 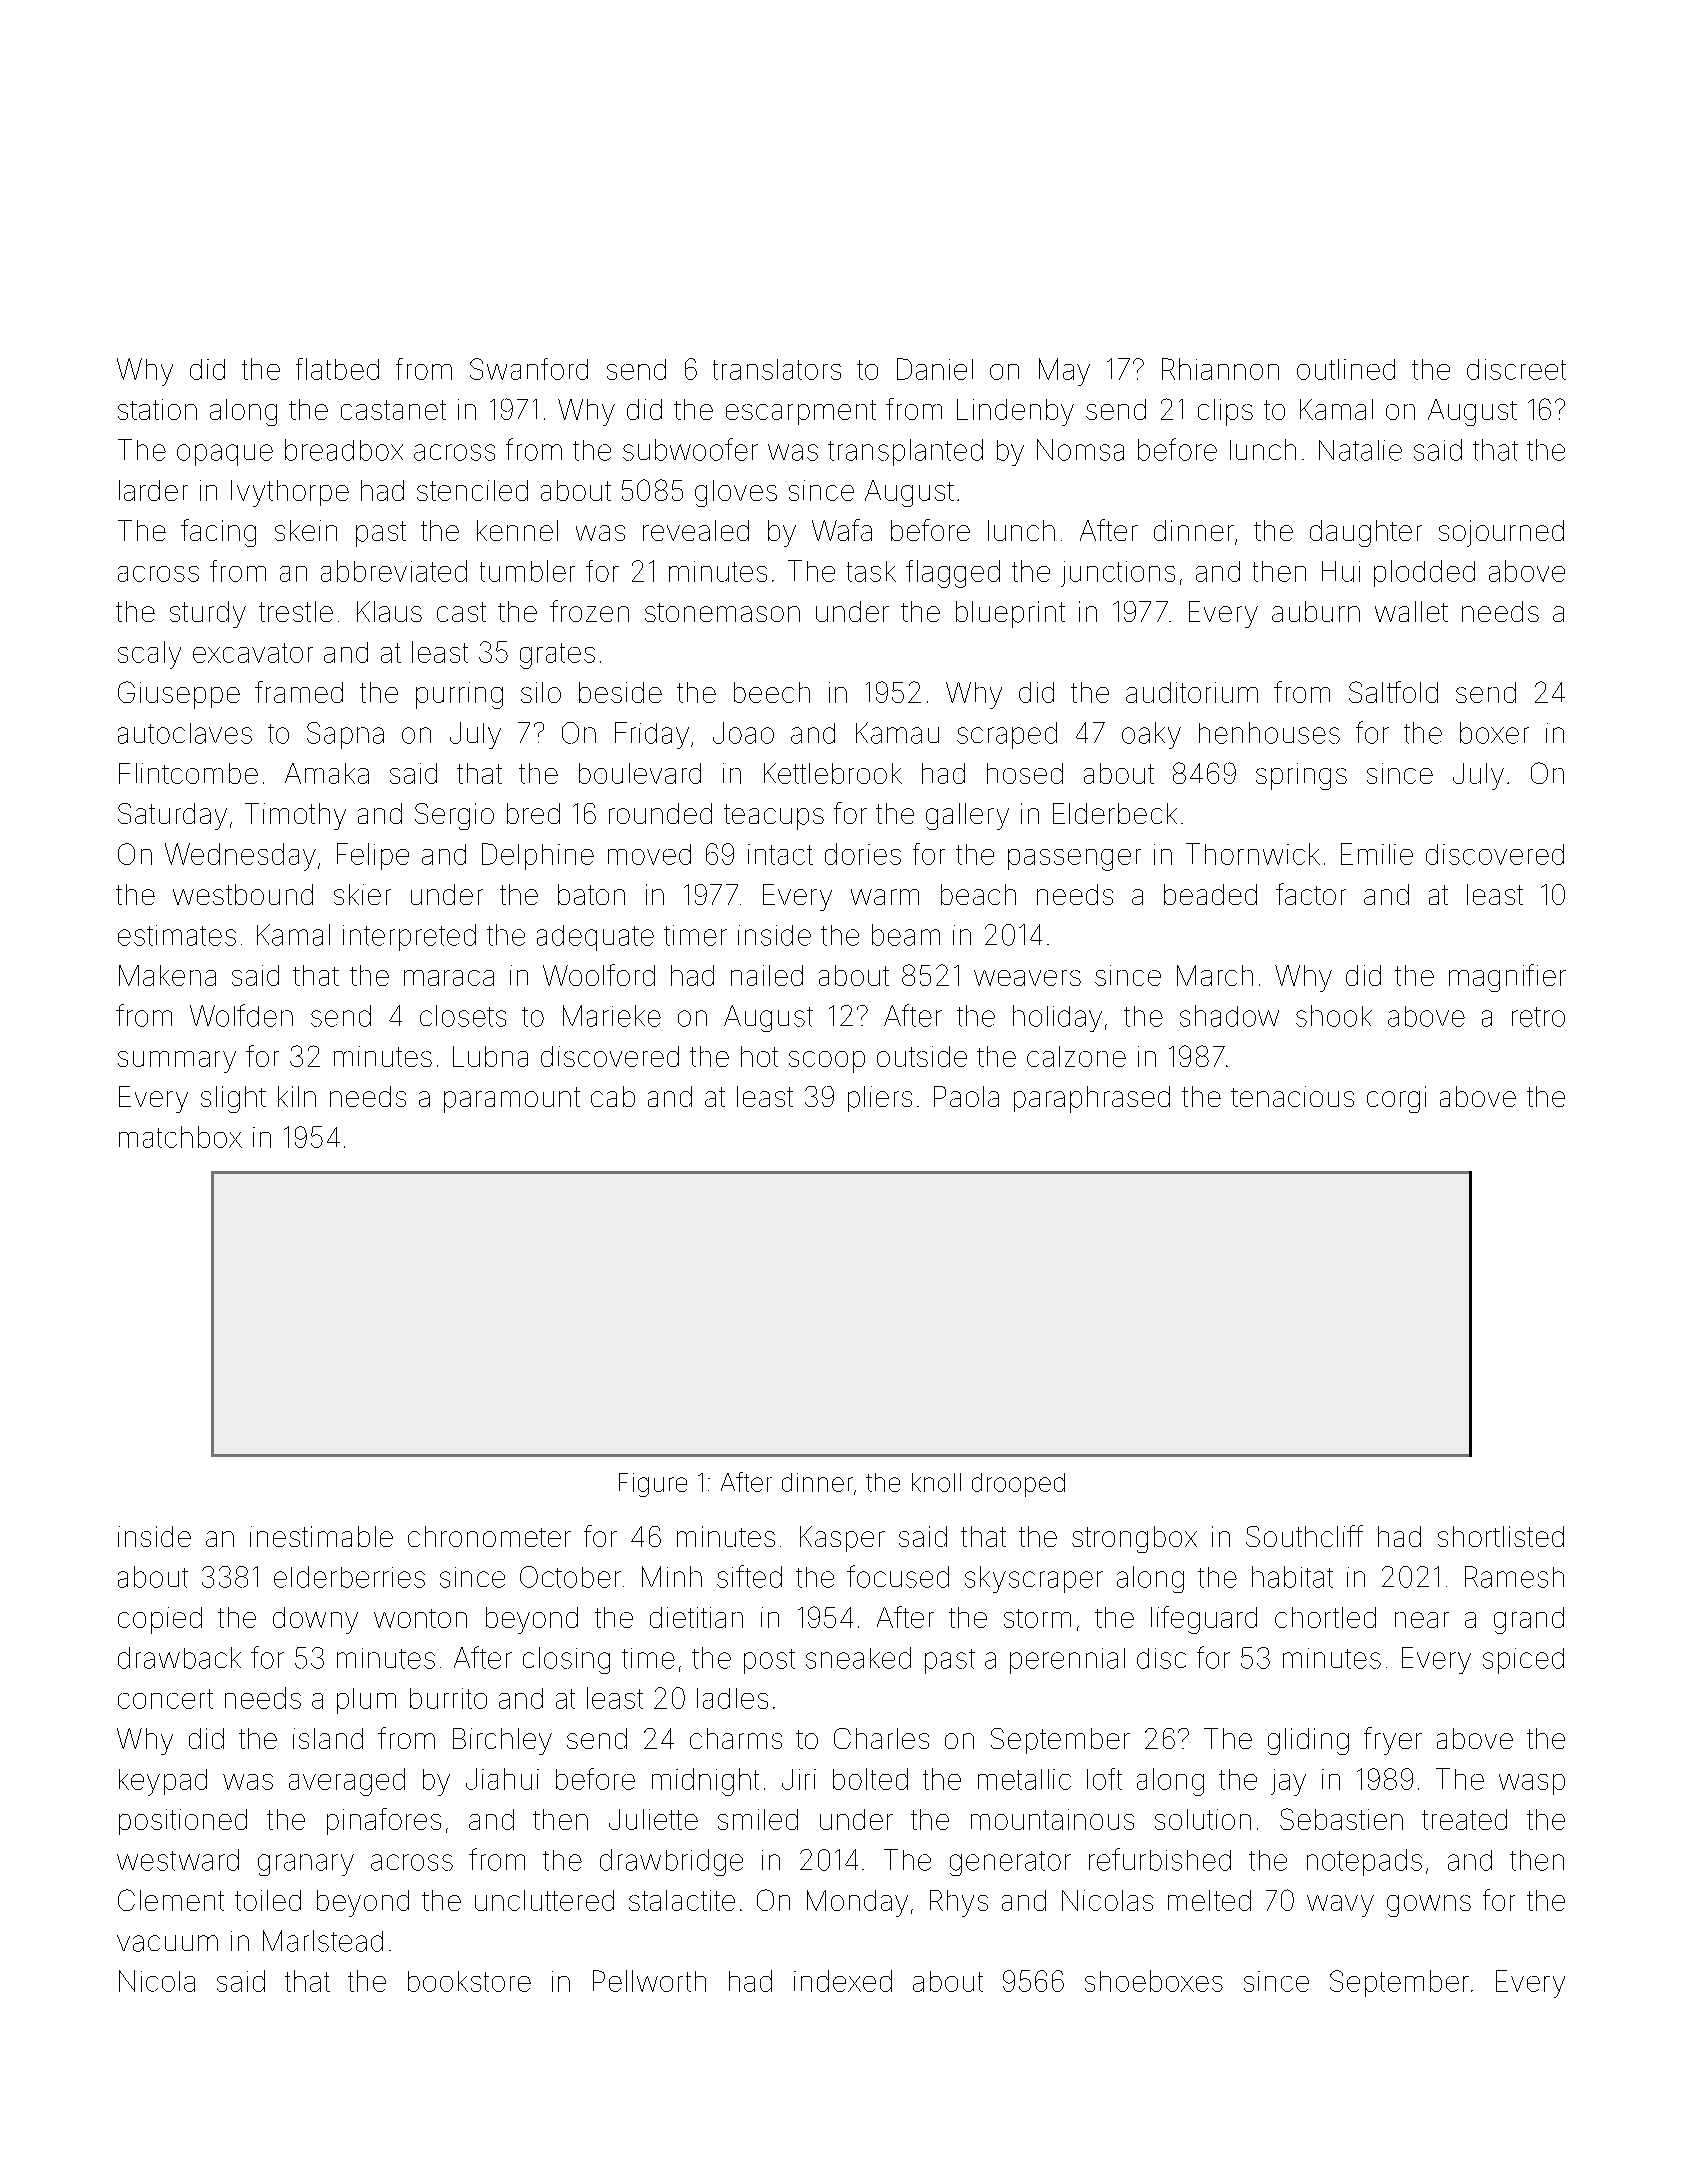 I want to click on kiln, so click(x=297, y=1096).
